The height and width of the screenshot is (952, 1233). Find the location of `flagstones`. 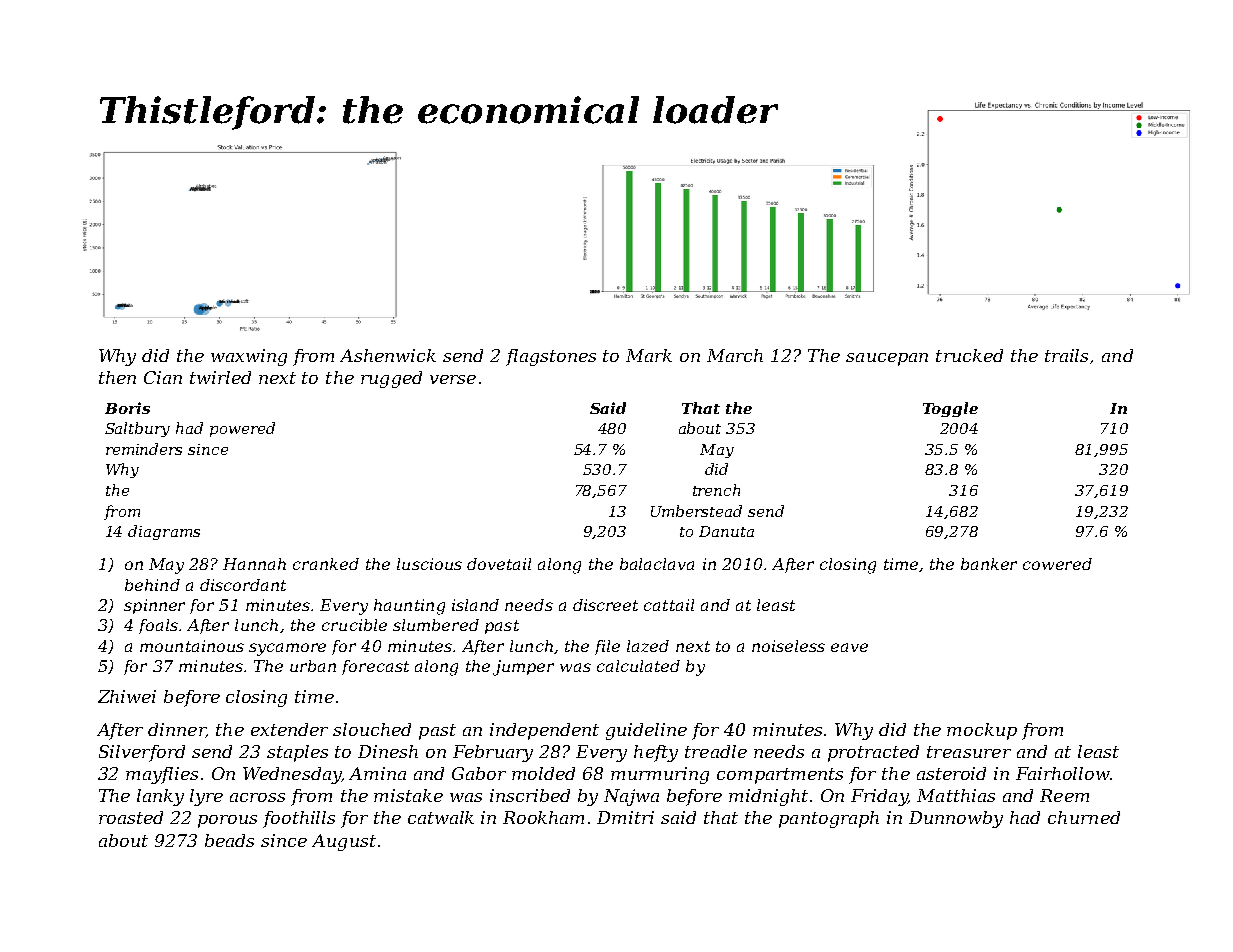

flagstones is located at coordinates (551, 357).
